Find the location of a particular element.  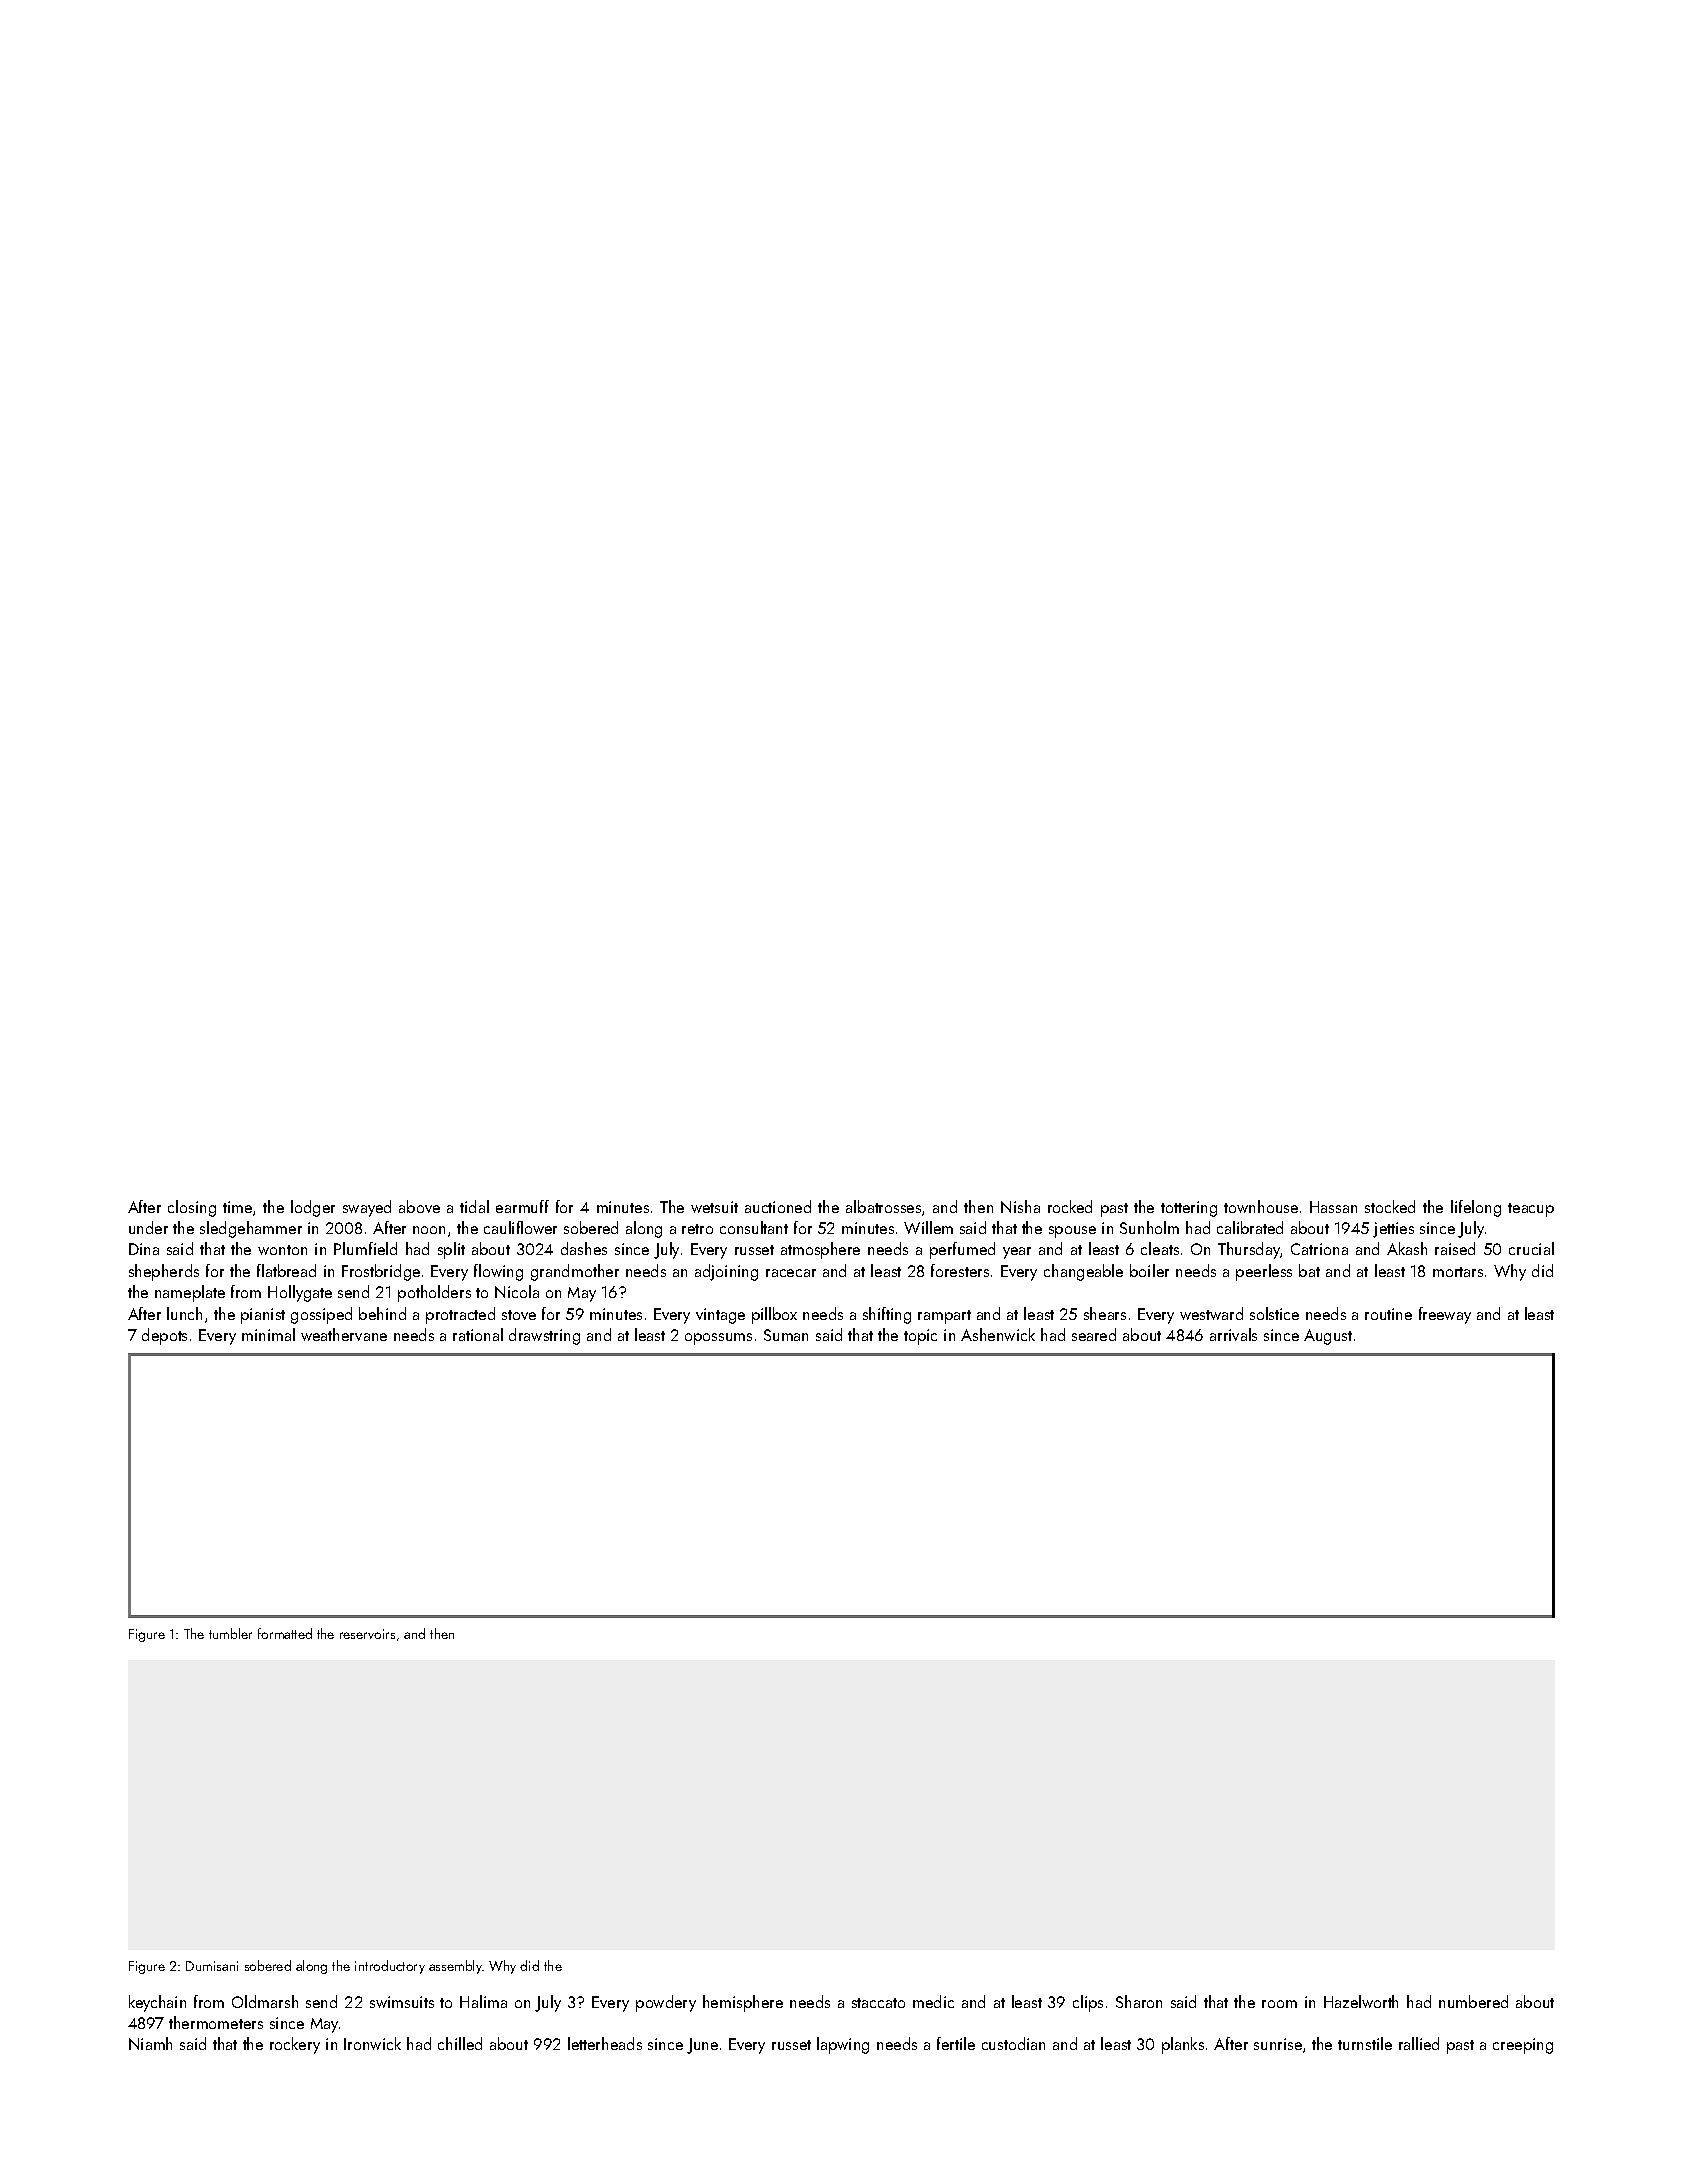

depots is located at coordinates (164, 1336).
